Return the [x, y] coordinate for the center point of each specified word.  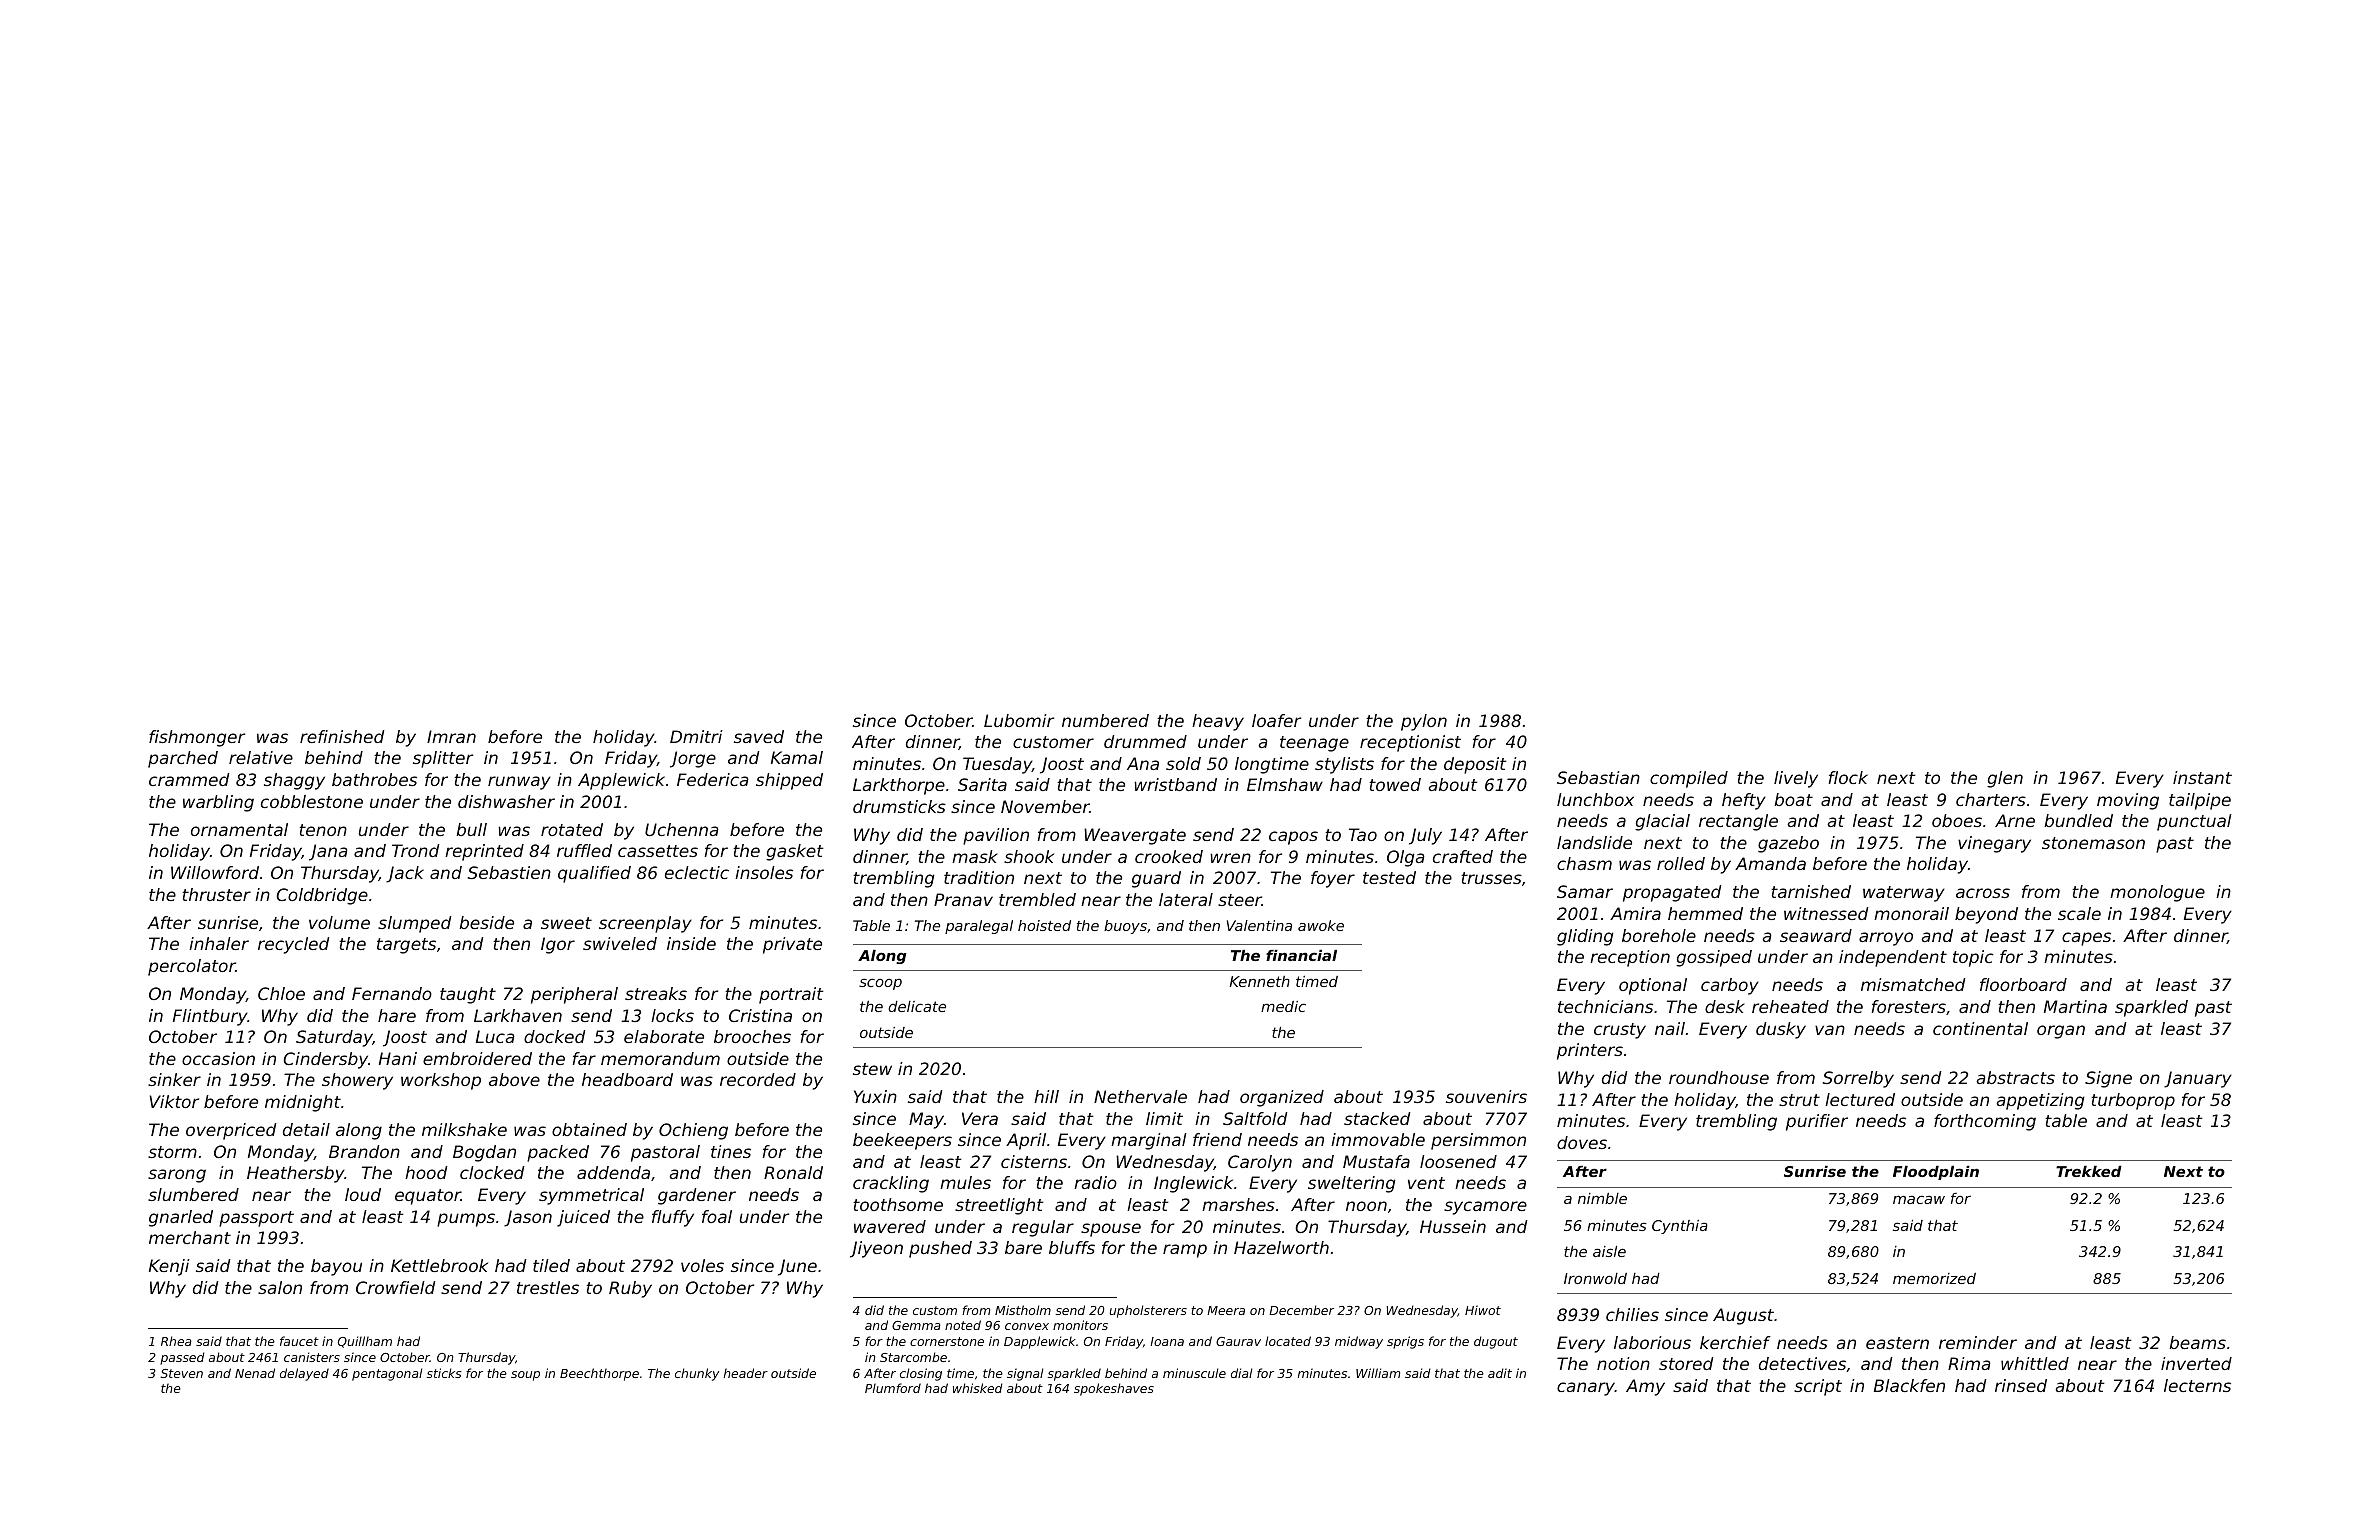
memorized [1934, 1278]
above [514, 1079]
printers [1590, 1051]
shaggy [294, 781]
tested [1389, 877]
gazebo [1788, 844]
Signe [2108, 1079]
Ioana [1167, 1341]
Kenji [169, 1267]
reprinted [484, 852]
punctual [2194, 822]
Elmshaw [1285, 784]
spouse [1111, 1230]
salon [280, 1287]
